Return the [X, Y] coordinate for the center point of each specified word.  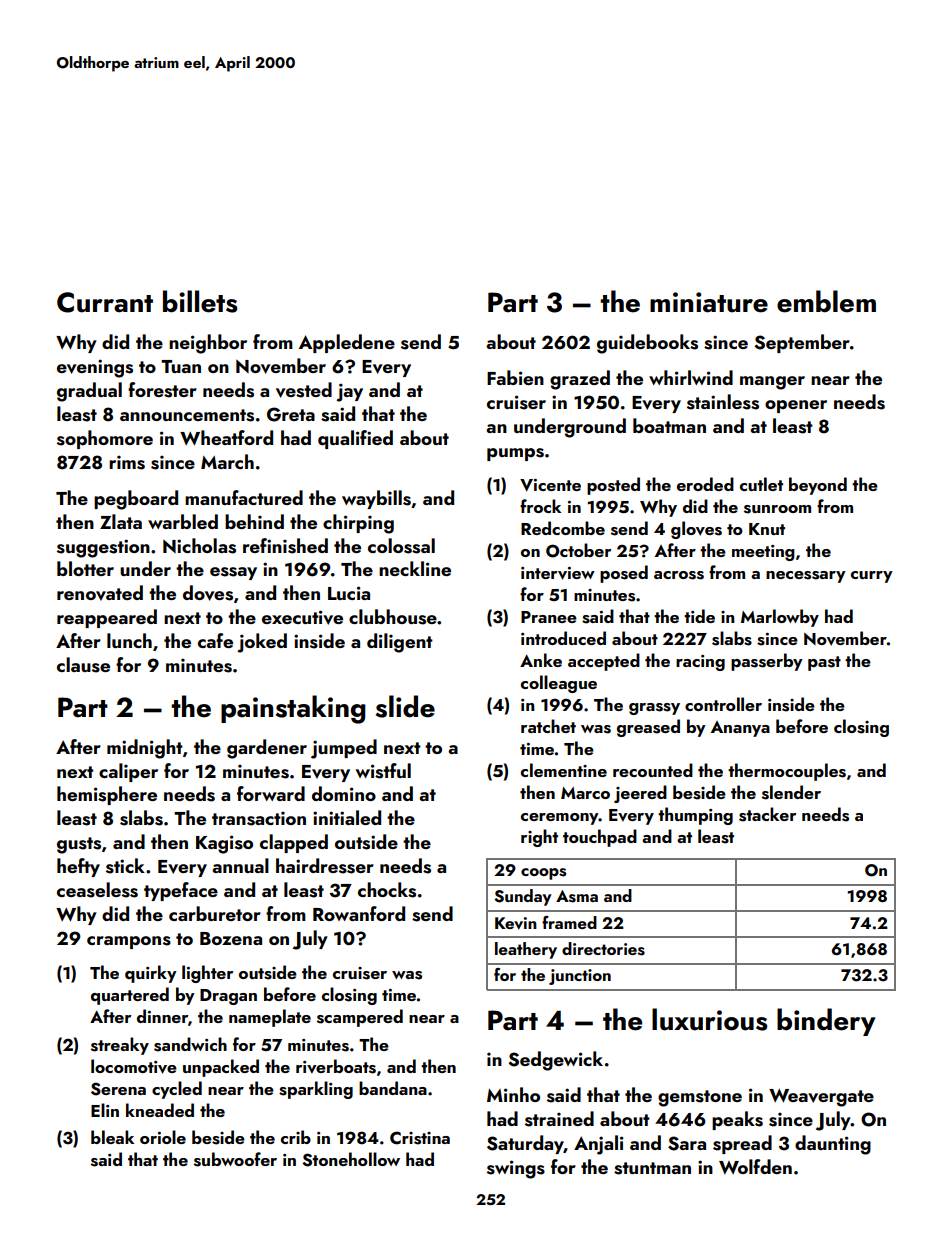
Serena [118, 1089]
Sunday [523, 897]
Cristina [420, 1138]
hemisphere [107, 795]
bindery [826, 1022]
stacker [767, 814]
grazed [580, 380]
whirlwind [691, 377]
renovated [100, 593]
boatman [669, 425]
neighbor [208, 344]
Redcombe [563, 528]
